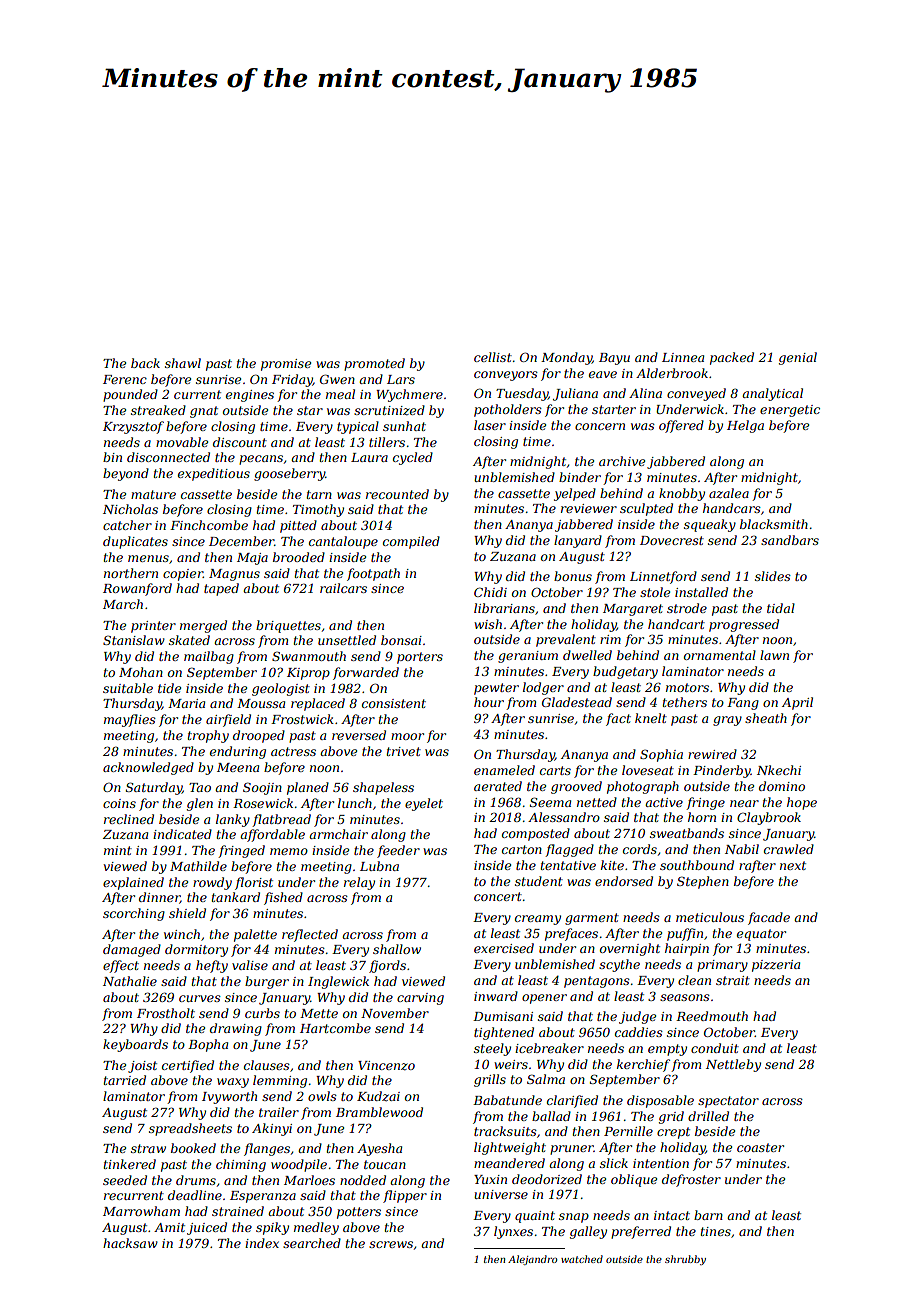 This screenshot has width=924, height=1314. What do you see at coordinates (728, 1102) in the screenshot?
I see `spectator` at bounding box center [728, 1102].
